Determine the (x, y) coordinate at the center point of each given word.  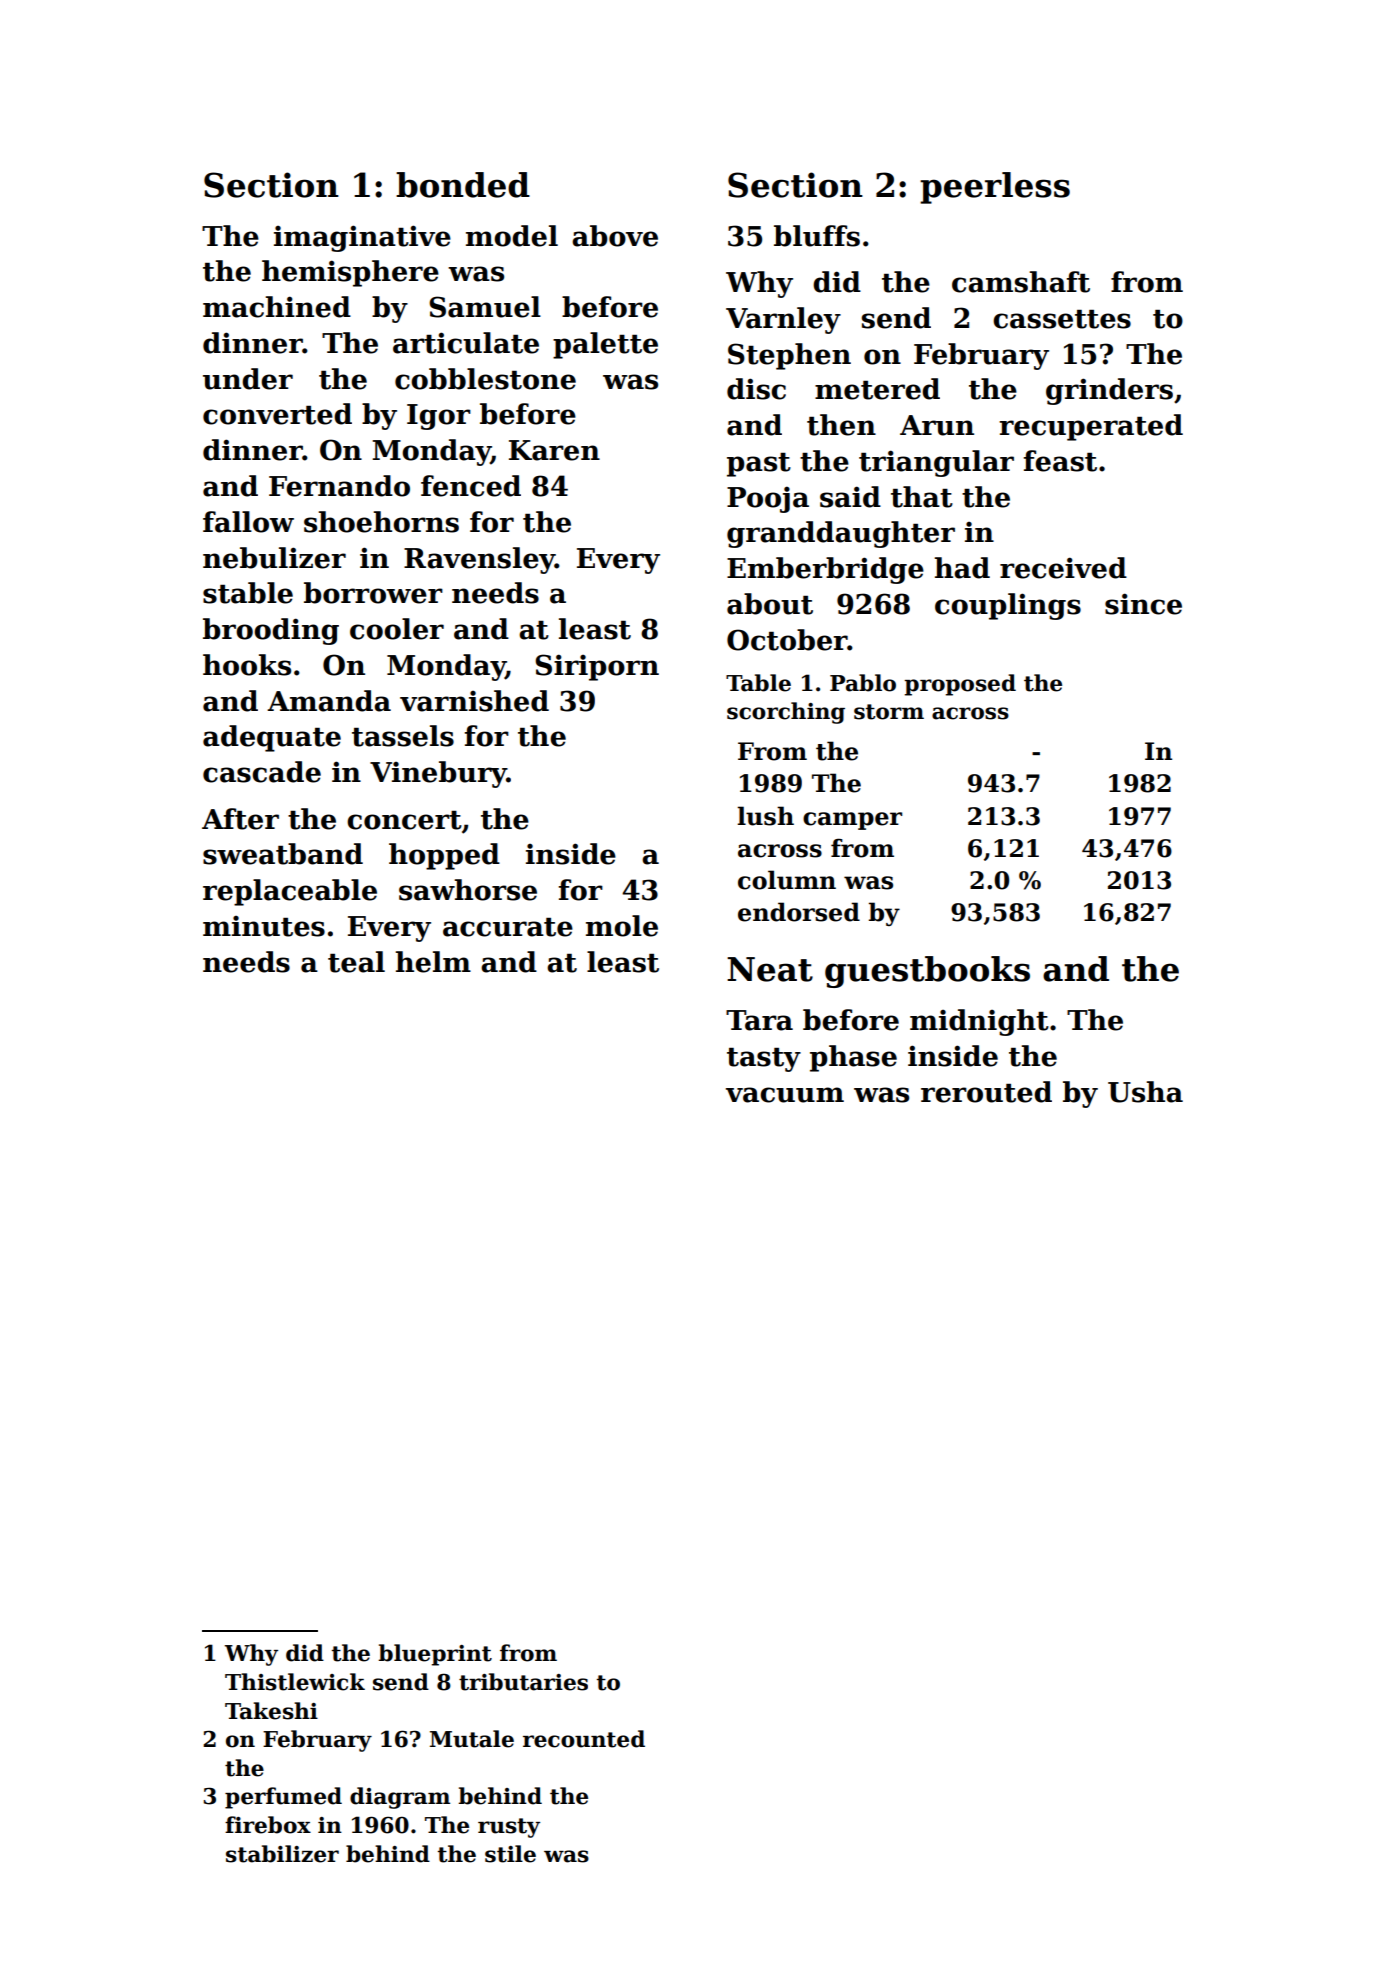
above (615, 236)
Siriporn (597, 667)
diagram (400, 1798)
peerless (995, 188)
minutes (264, 926)
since (1143, 604)
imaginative (362, 238)
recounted (584, 1739)
